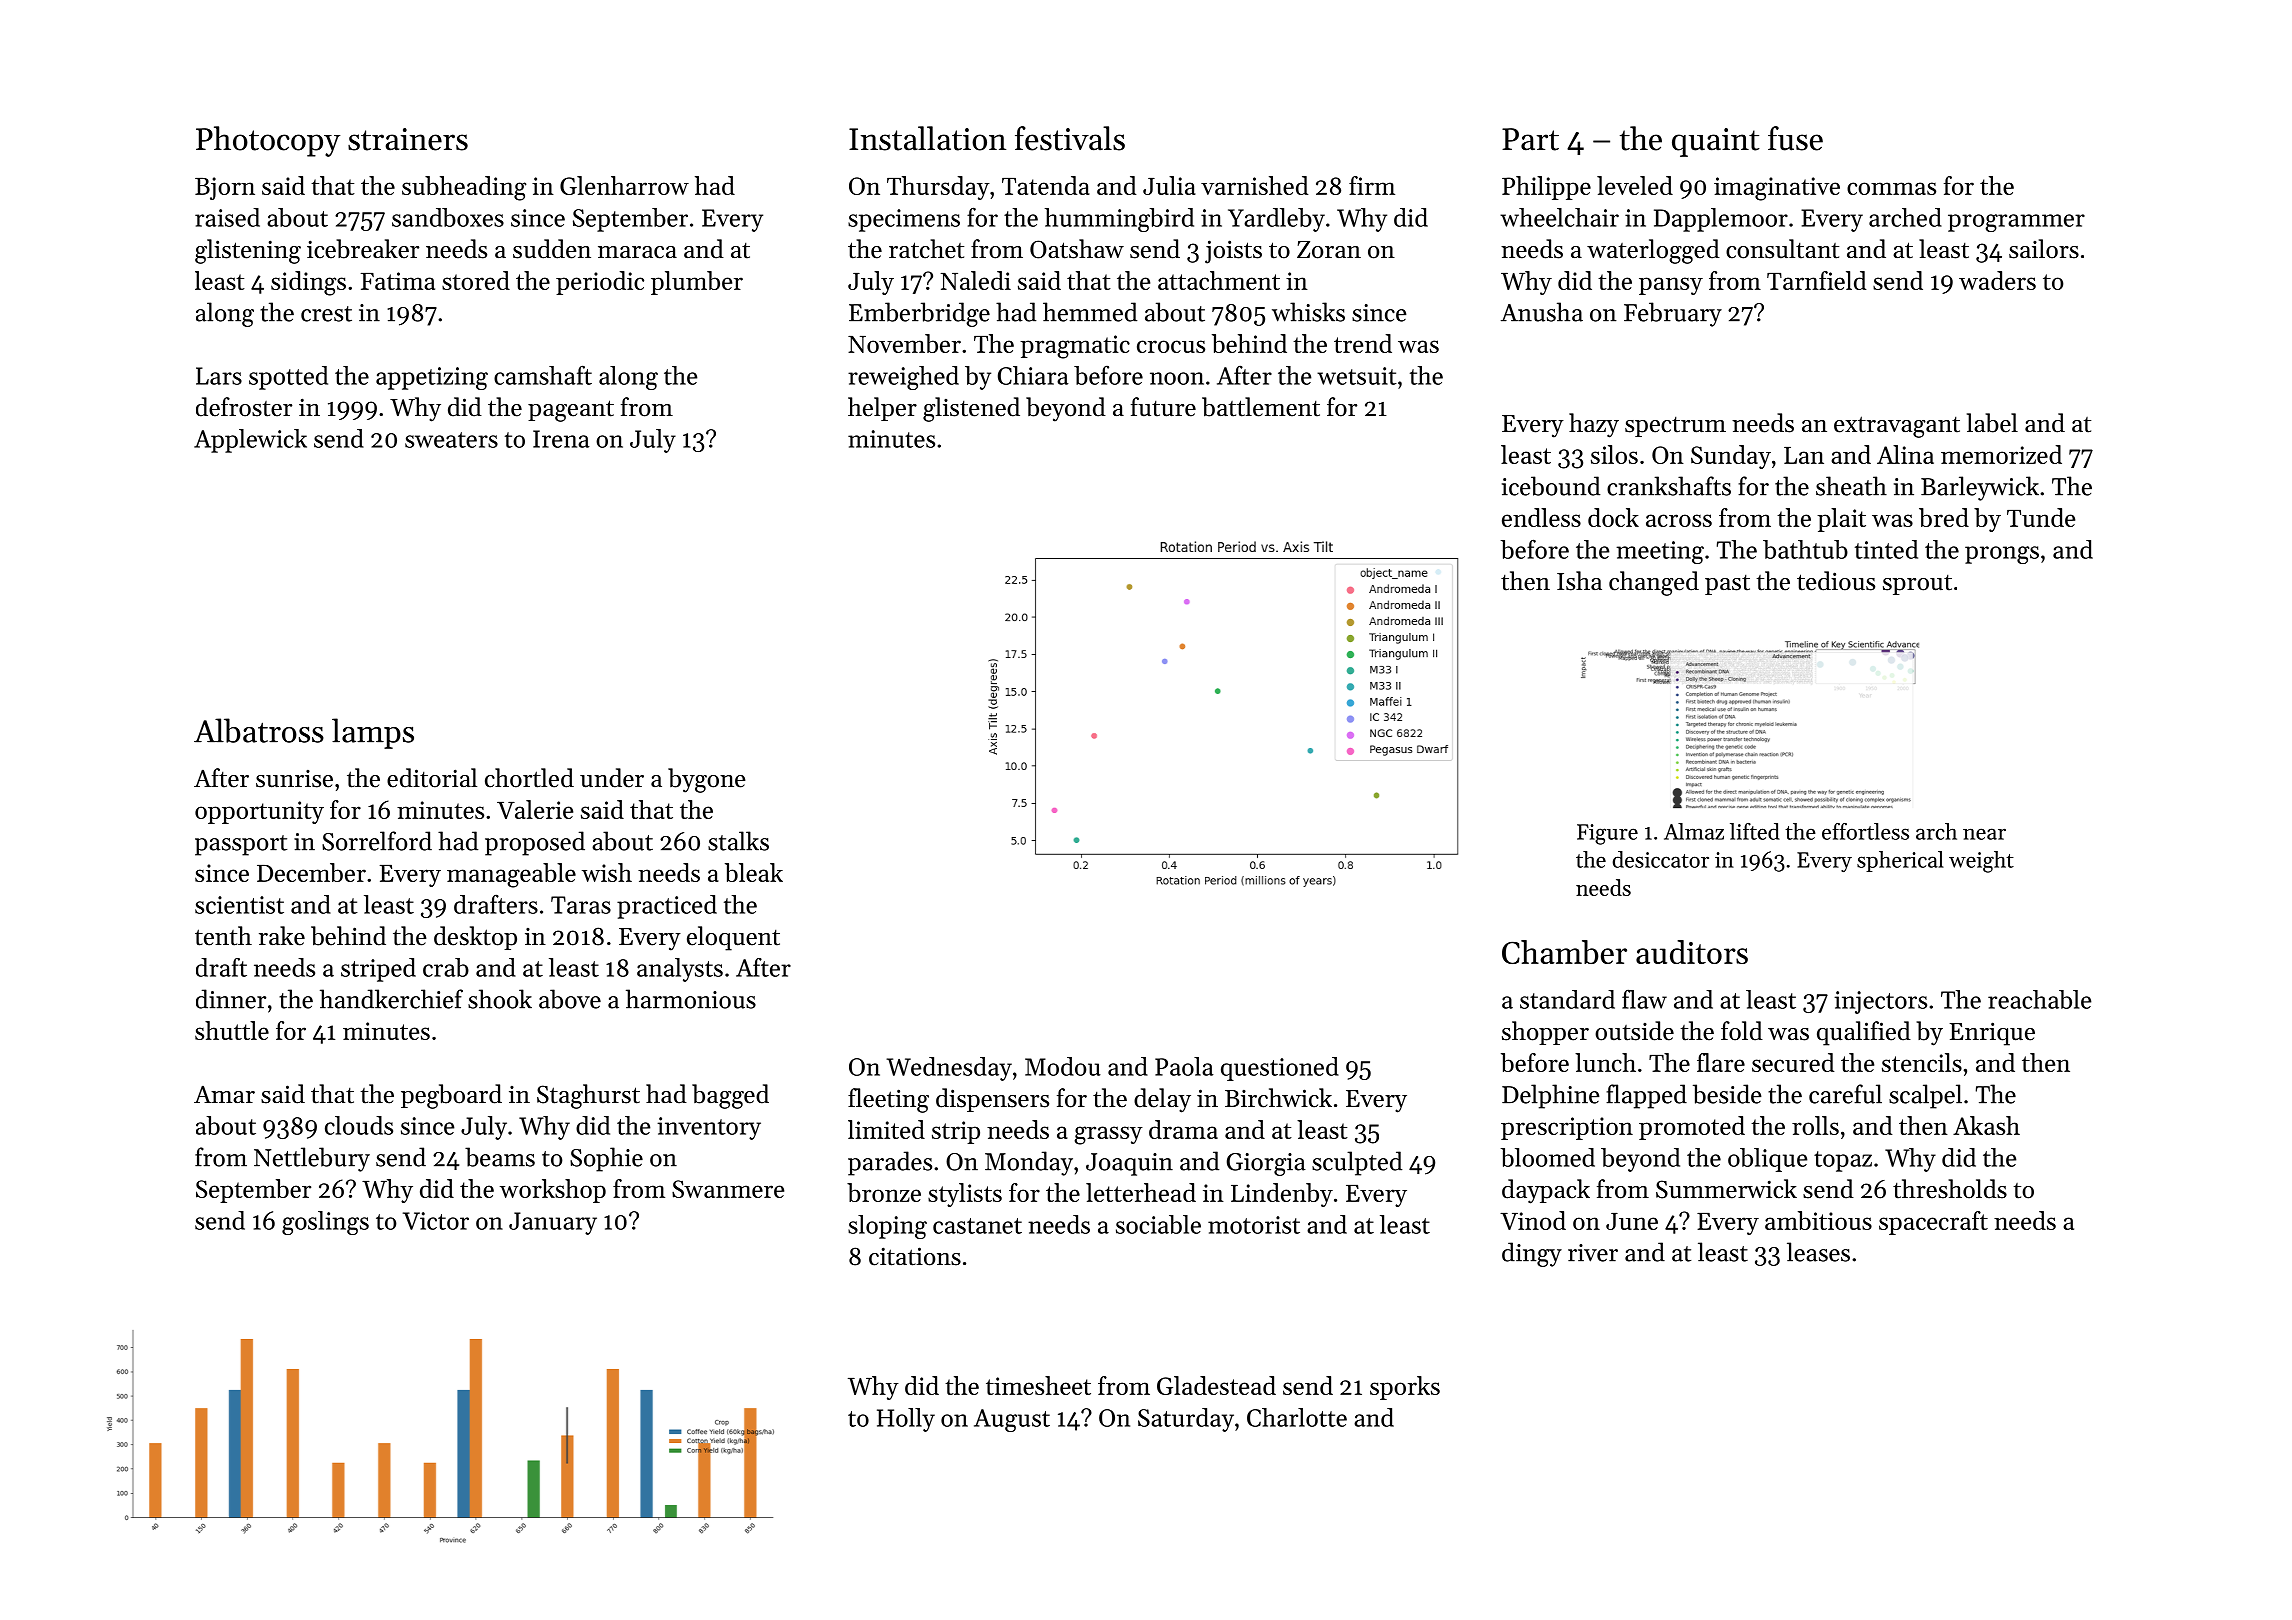  What do you see at coordinates (1530, 139) in the image?
I see `Part` at bounding box center [1530, 139].
